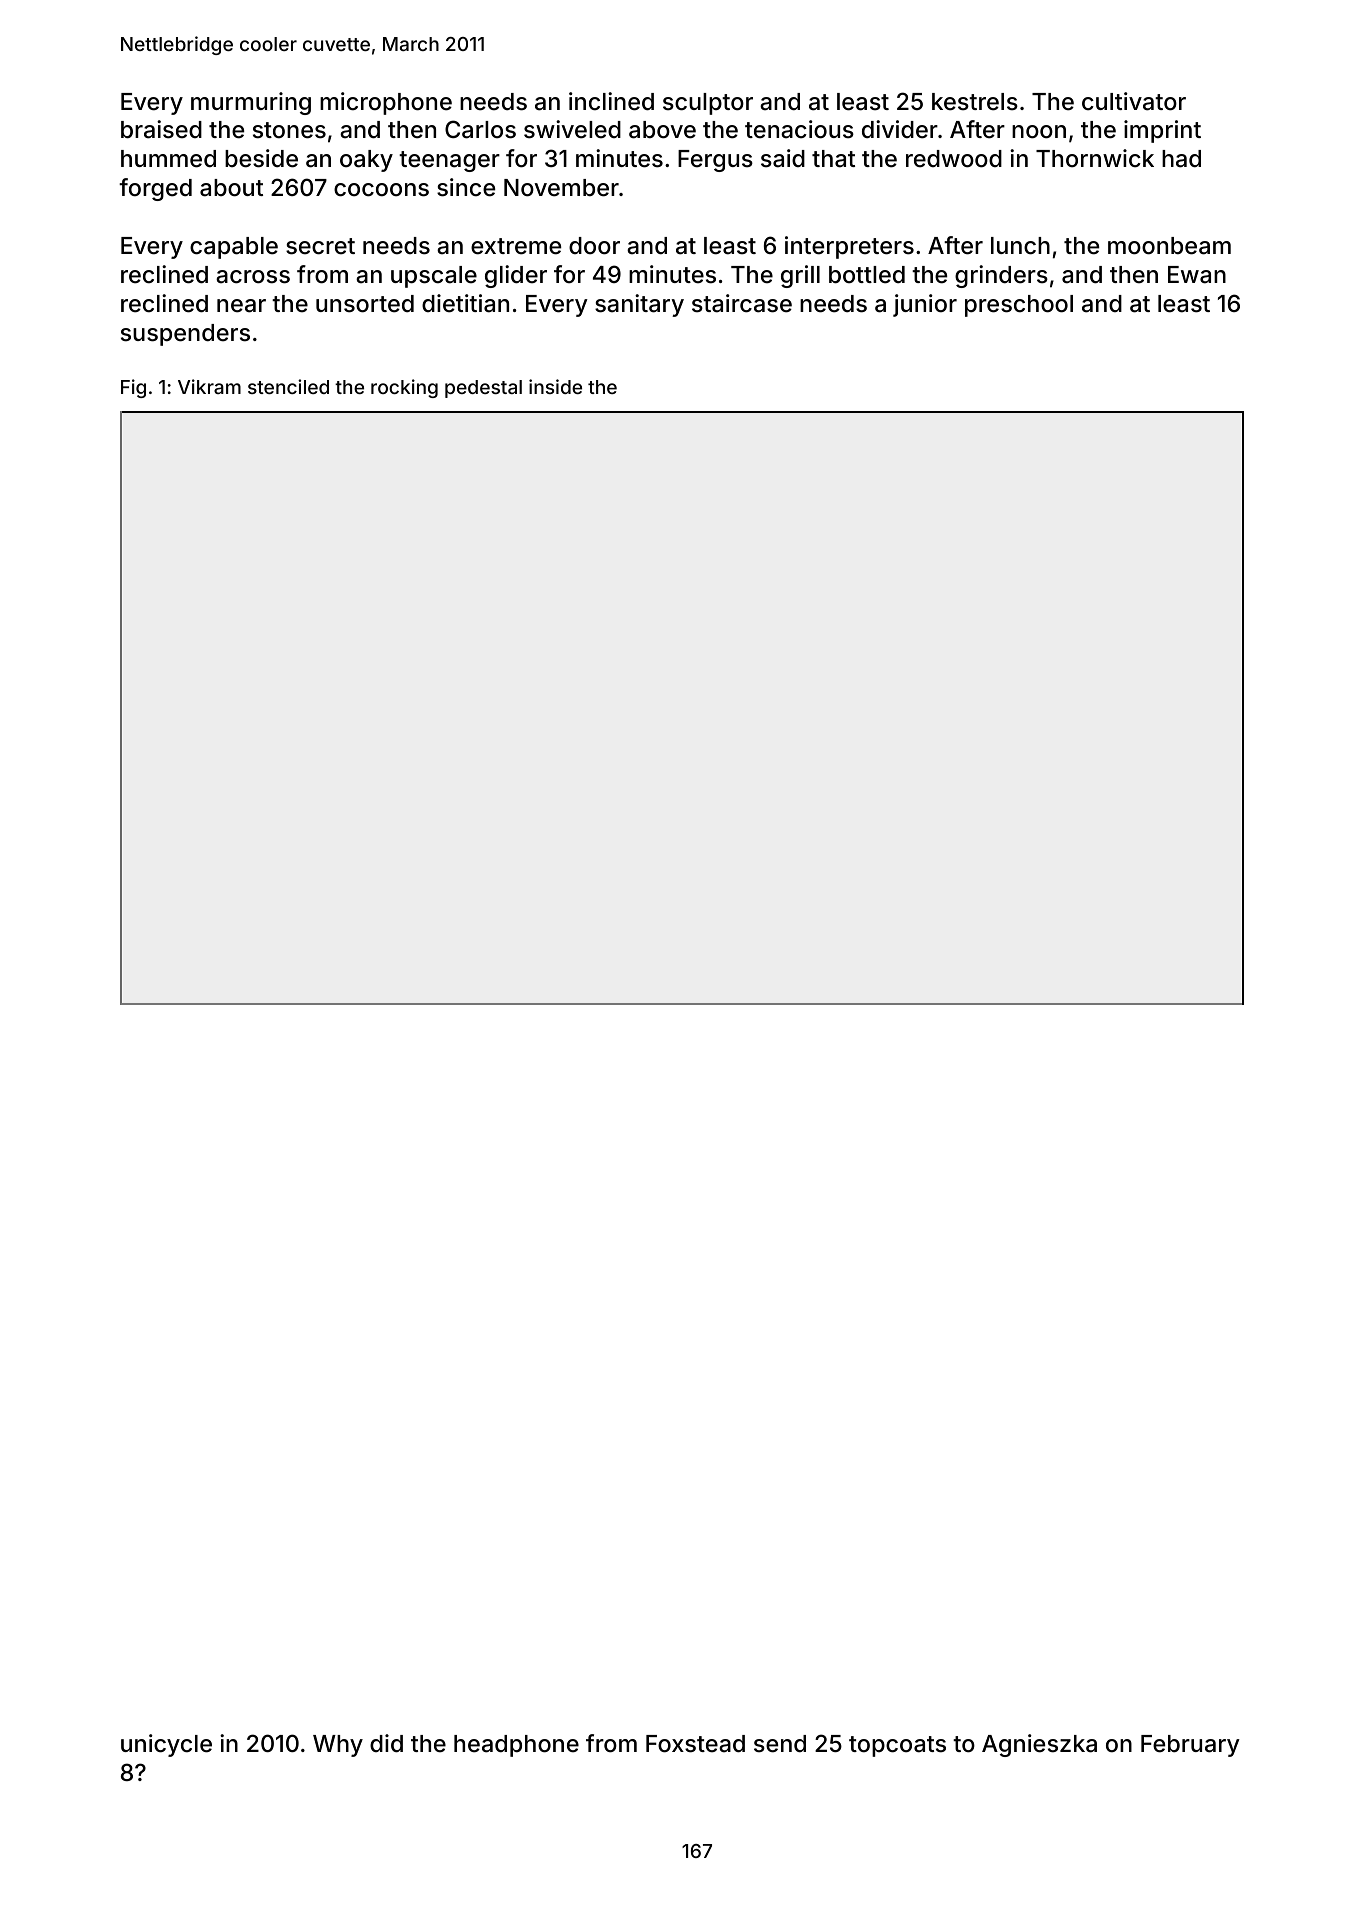 Image resolution: width=1364 pixels, height=1929 pixels. What do you see at coordinates (555, 386) in the document?
I see `inside` at bounding box center [555, 386].
